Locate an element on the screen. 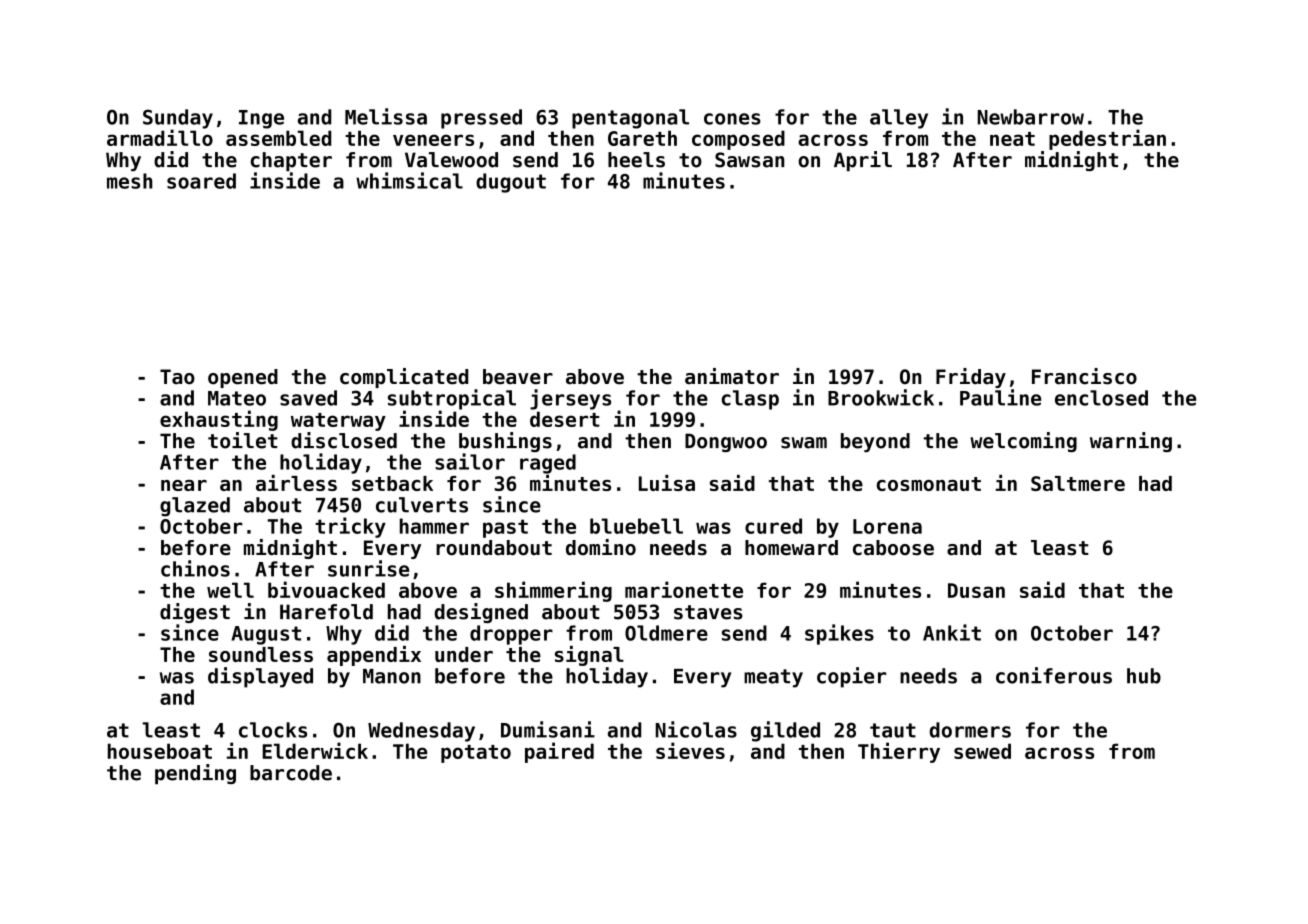  pentagonal is located at coordinates (630, 119).
